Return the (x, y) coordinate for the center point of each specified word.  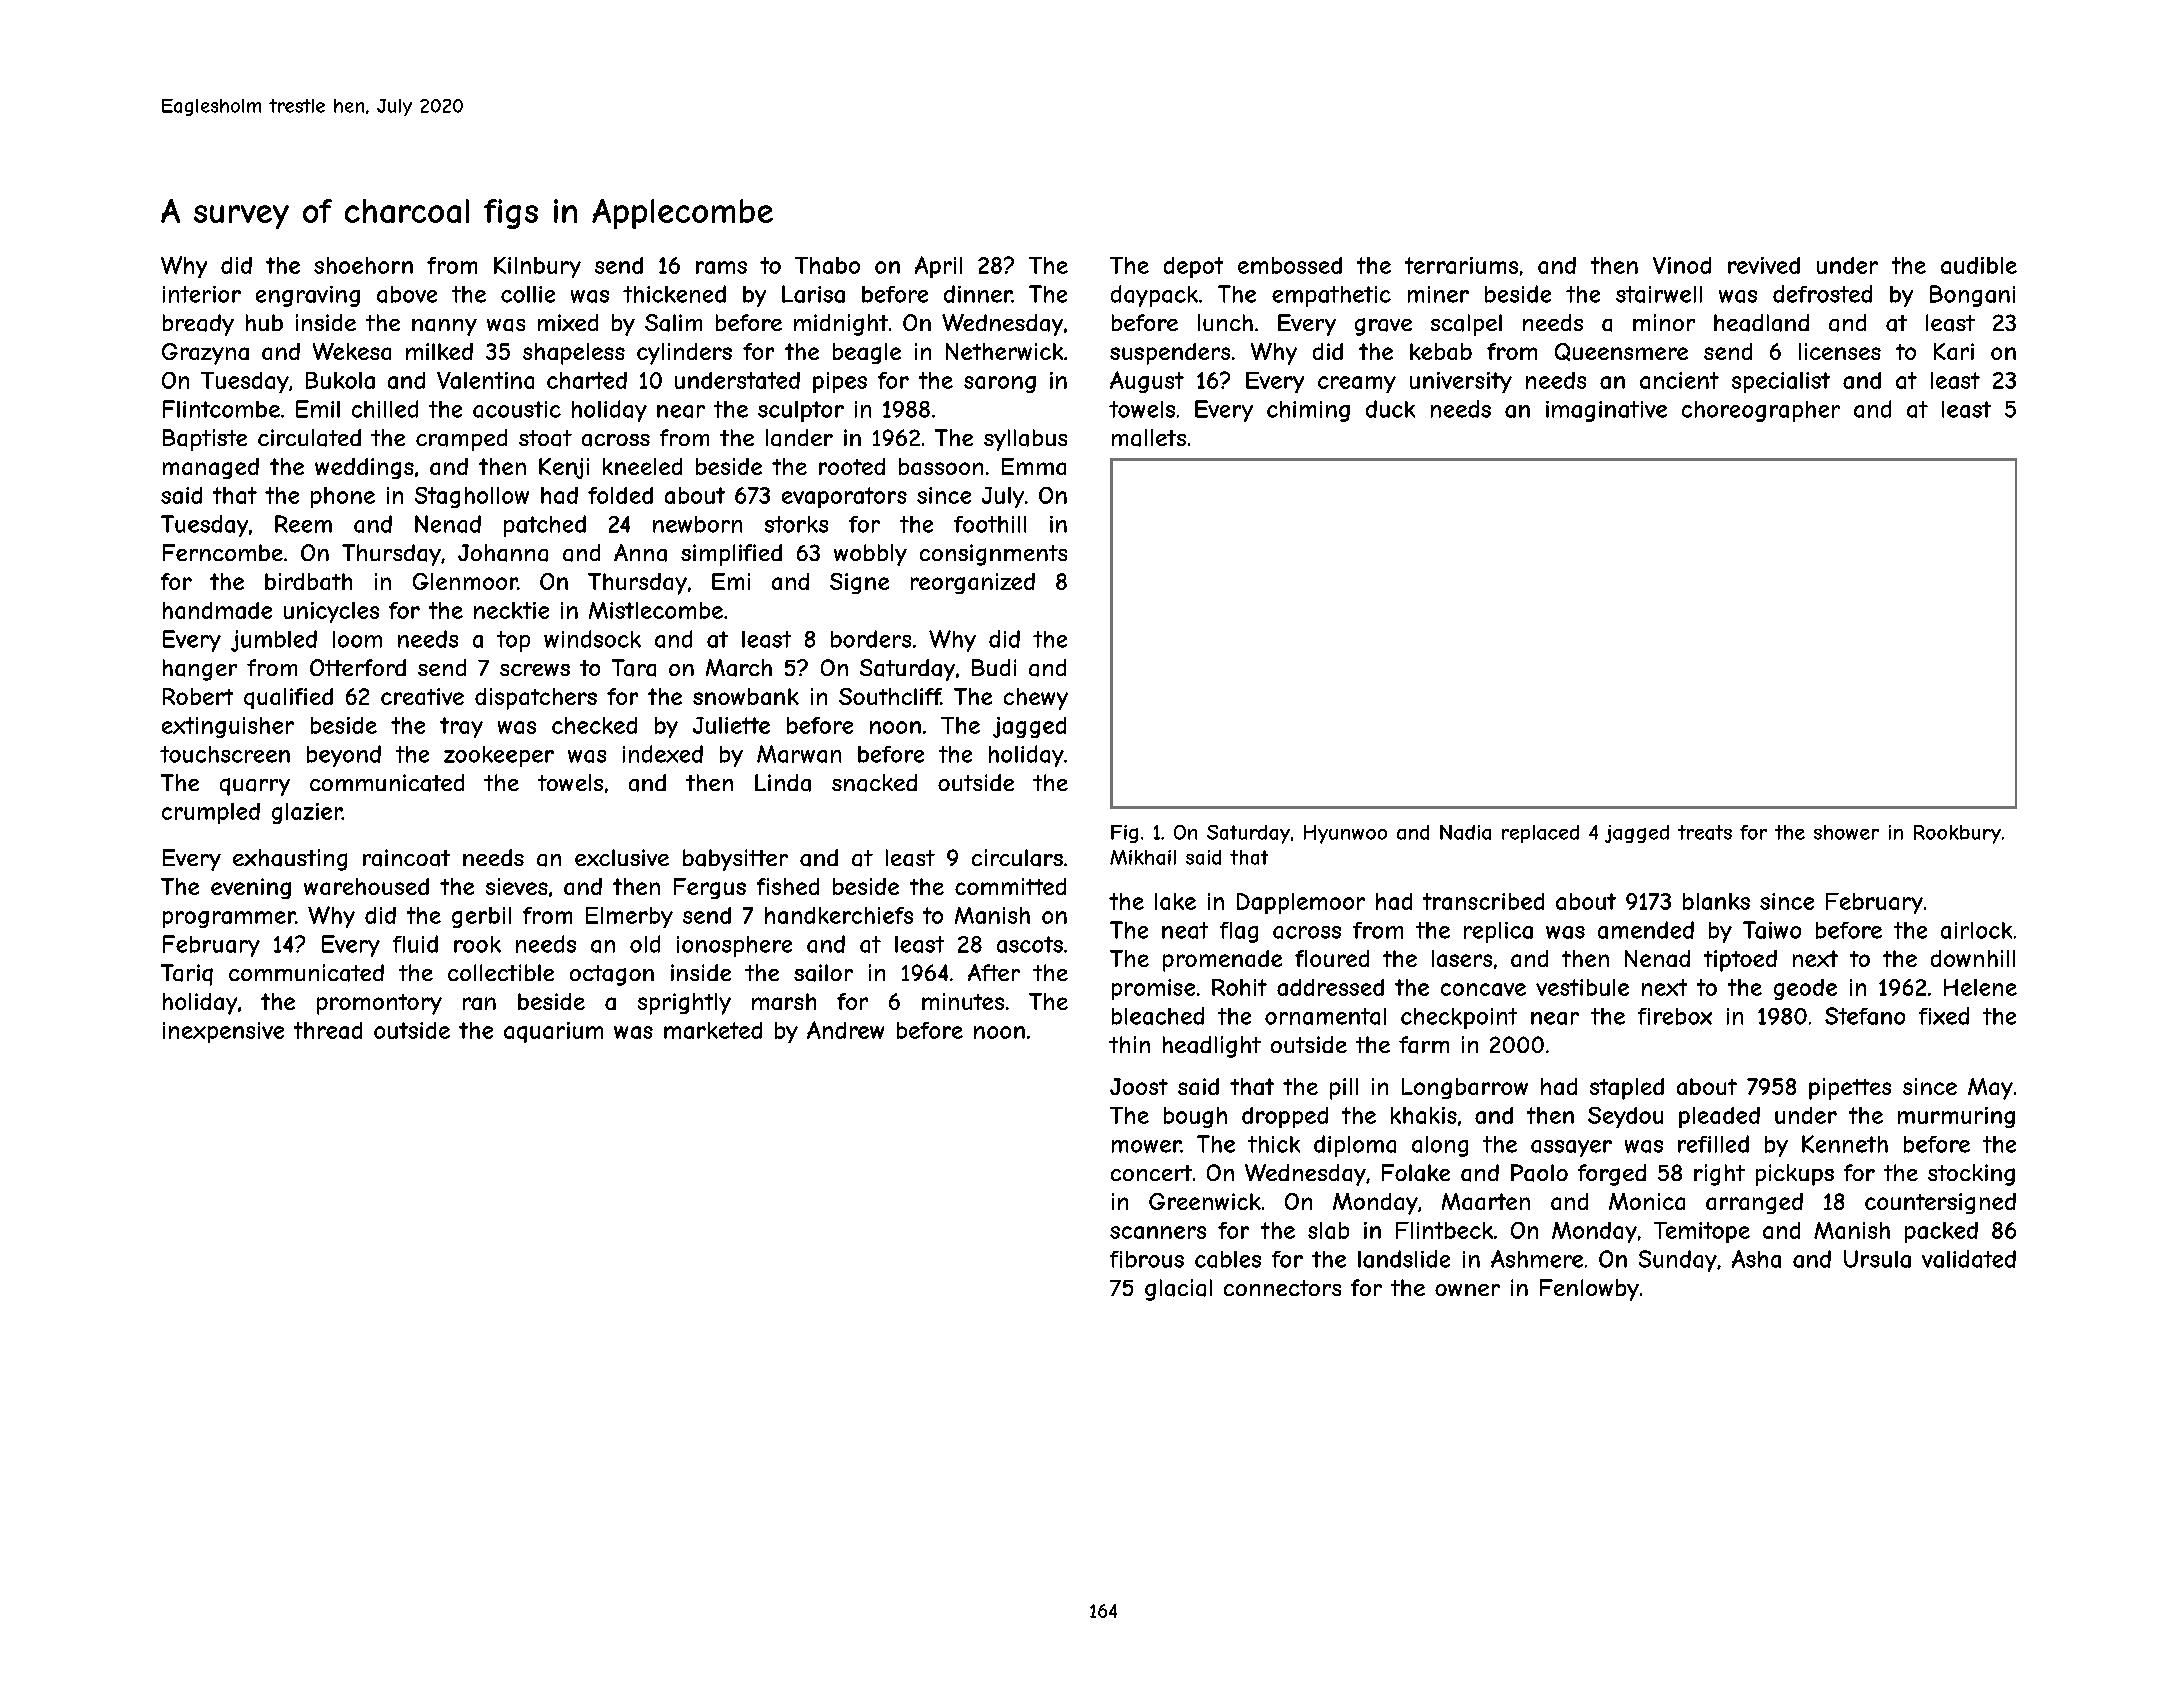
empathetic (1331, 296)
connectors (1282, 1288)
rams (721, 267)
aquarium (553, 1032)
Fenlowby (1589, 1290)
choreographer (1761, 411)
